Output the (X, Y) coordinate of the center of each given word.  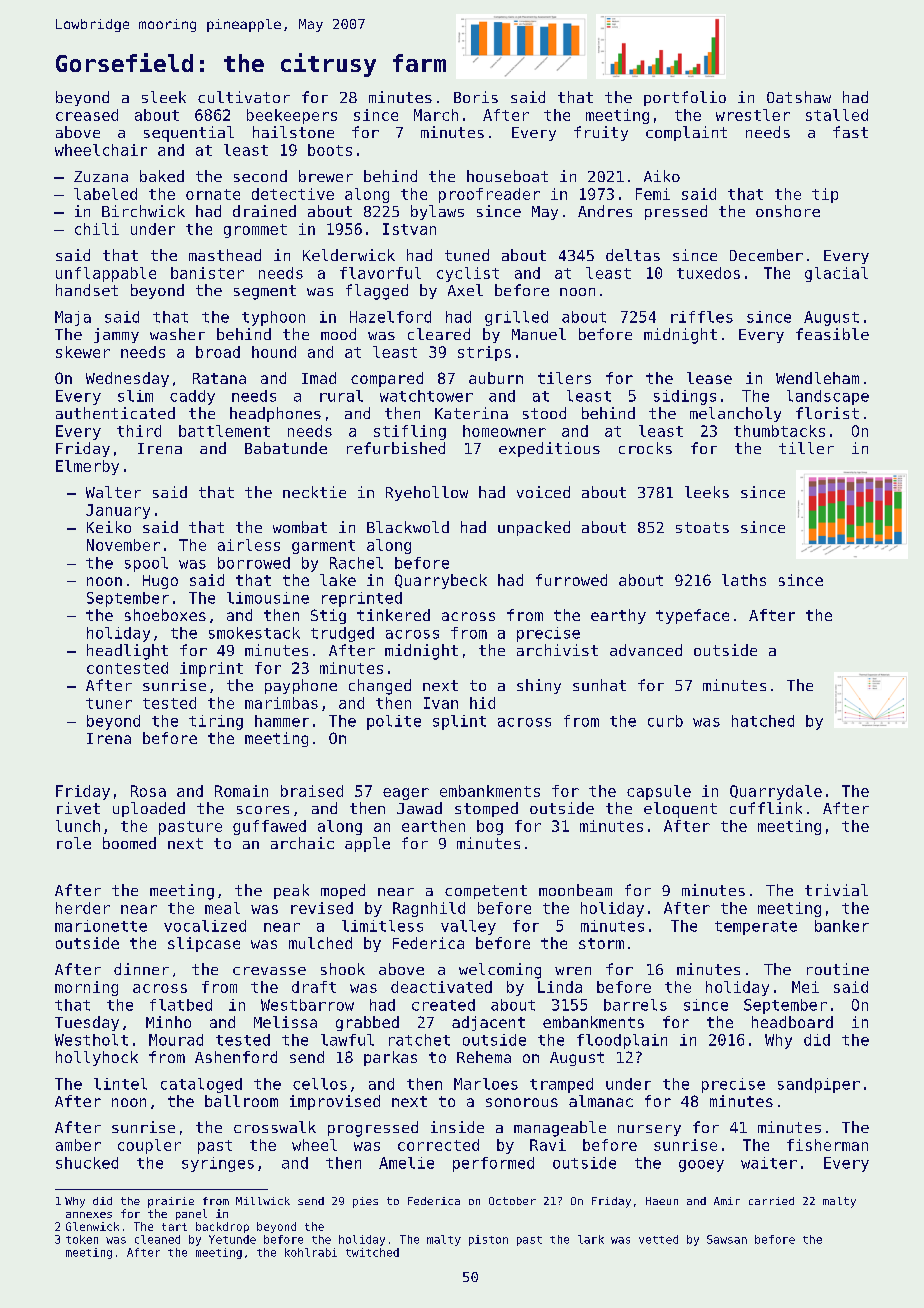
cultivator (244, 97)
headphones (275, 414)
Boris (476, 97)
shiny (539, 686)
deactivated (441, 987)
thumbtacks (779, 431)
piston (488, 1240)
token (82, 1239)
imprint (211, 669)
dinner (141, 969)
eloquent (680, 810)
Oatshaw (799, 97)
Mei (805, 987)
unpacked (534, 528)
